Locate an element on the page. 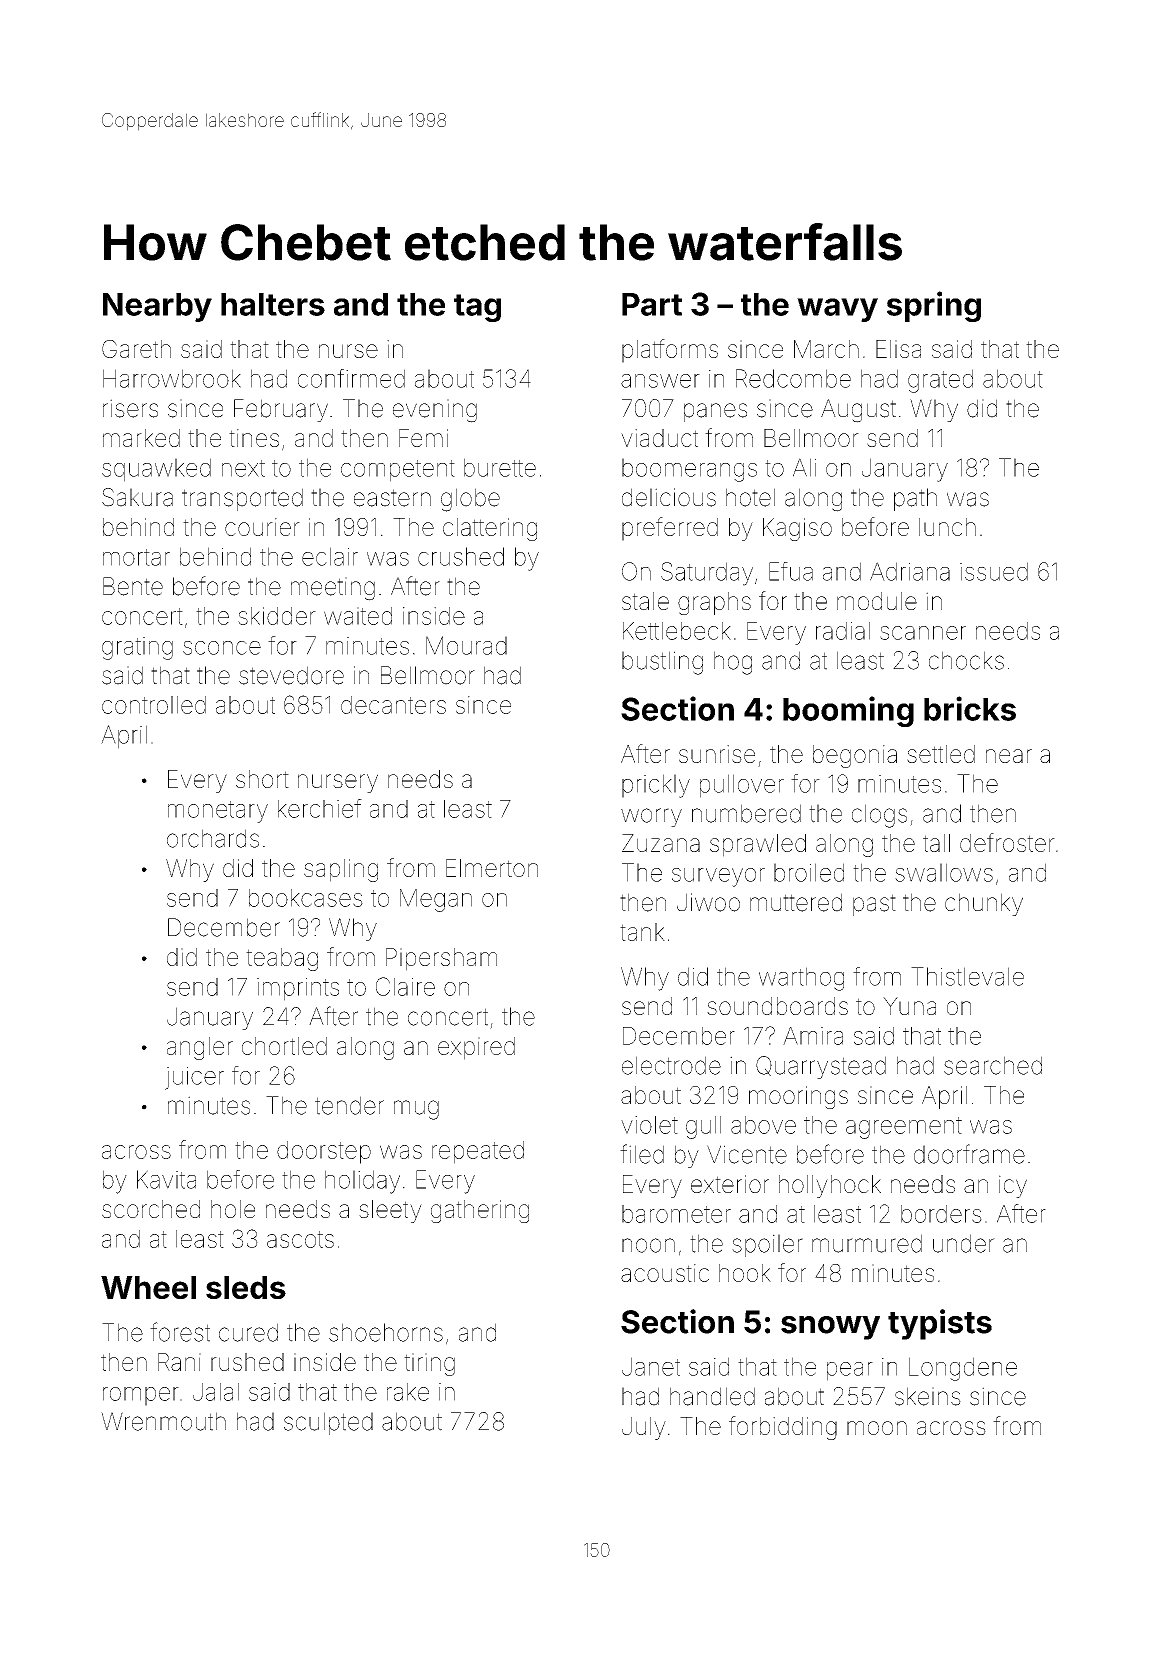 Image resolution: width=1165 pixels, height=1654 pixels. sculpted is located at coordinates (328, 1423).
